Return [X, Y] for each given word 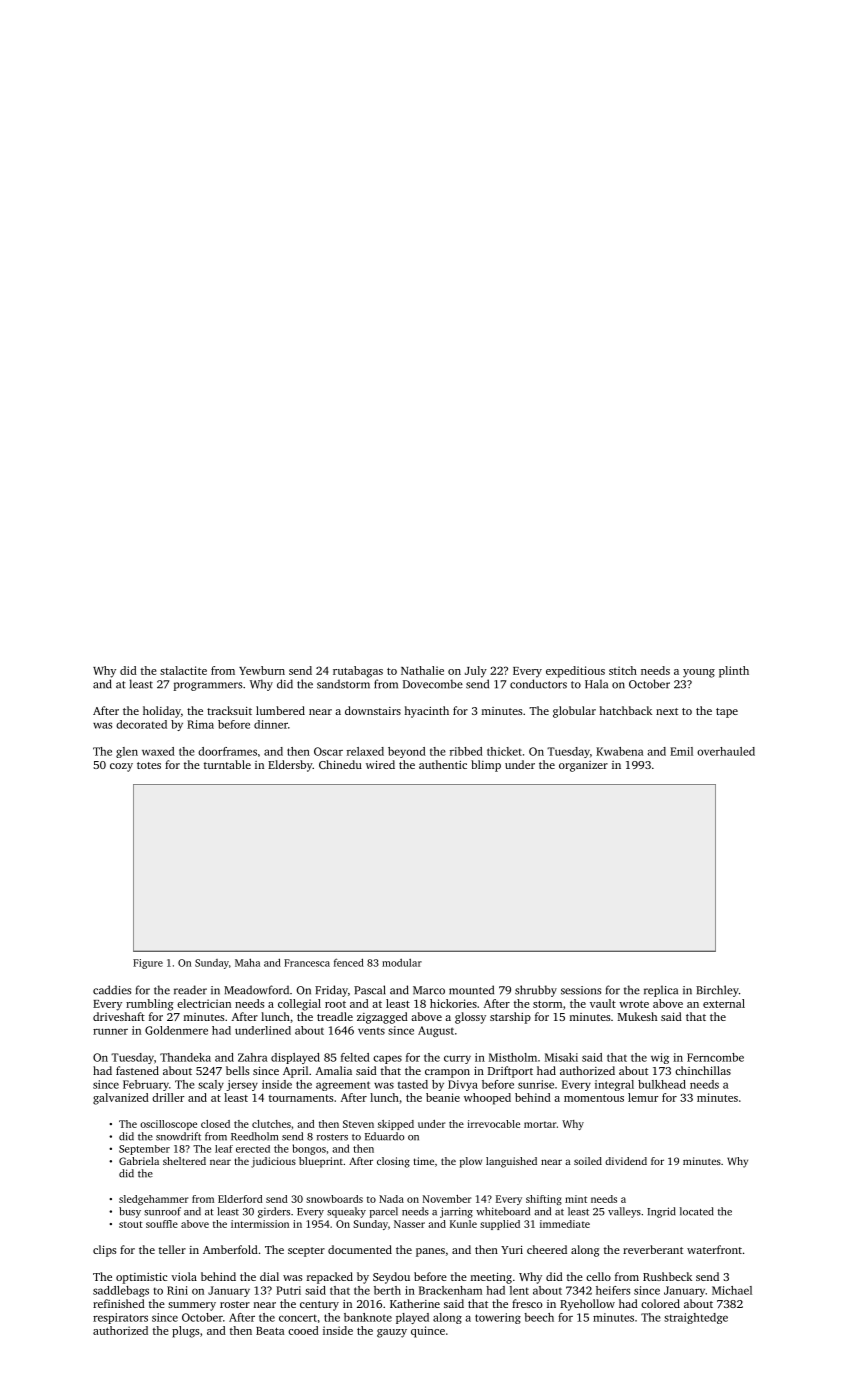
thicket [504, 751]
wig [660, 1058]
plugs [185, 1332]
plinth [734, 672]
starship [510, 1018]
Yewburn [262, 670]
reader [190, 990]
